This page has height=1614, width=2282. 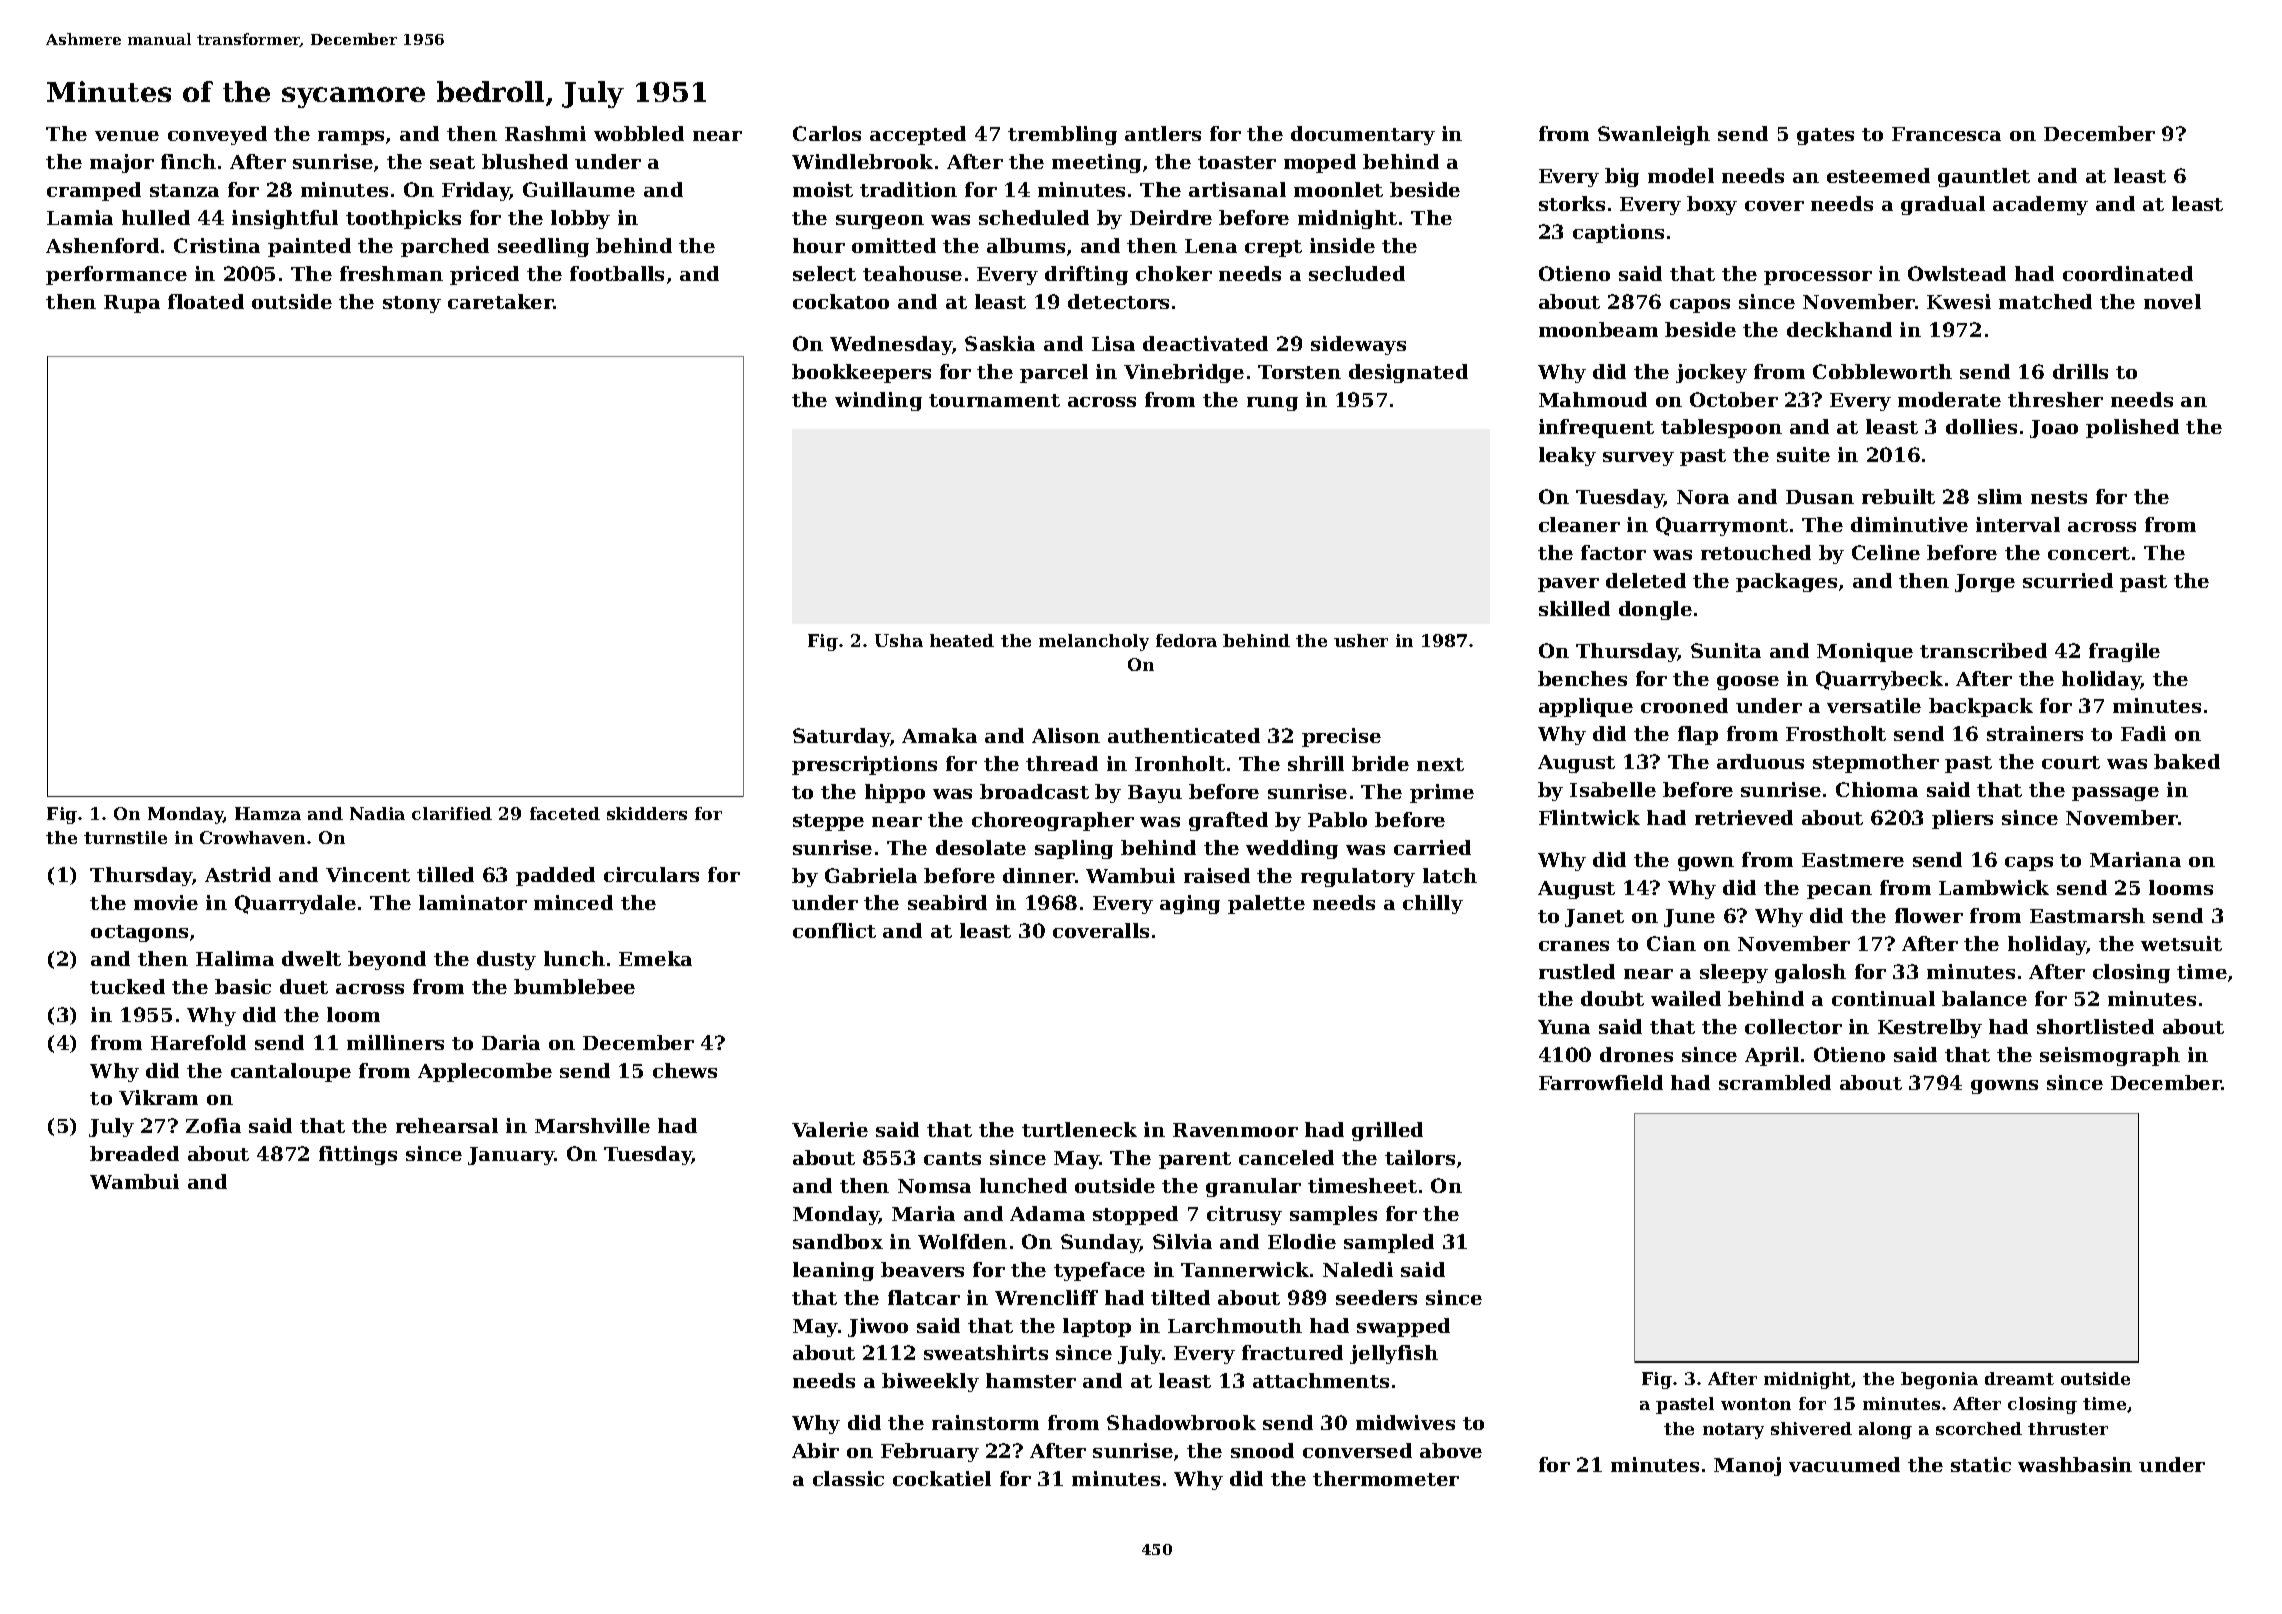 What do you see at coordinates (2075, 1464) in the page?
I see `washbasin` at bounding box center [2075, 1464].
